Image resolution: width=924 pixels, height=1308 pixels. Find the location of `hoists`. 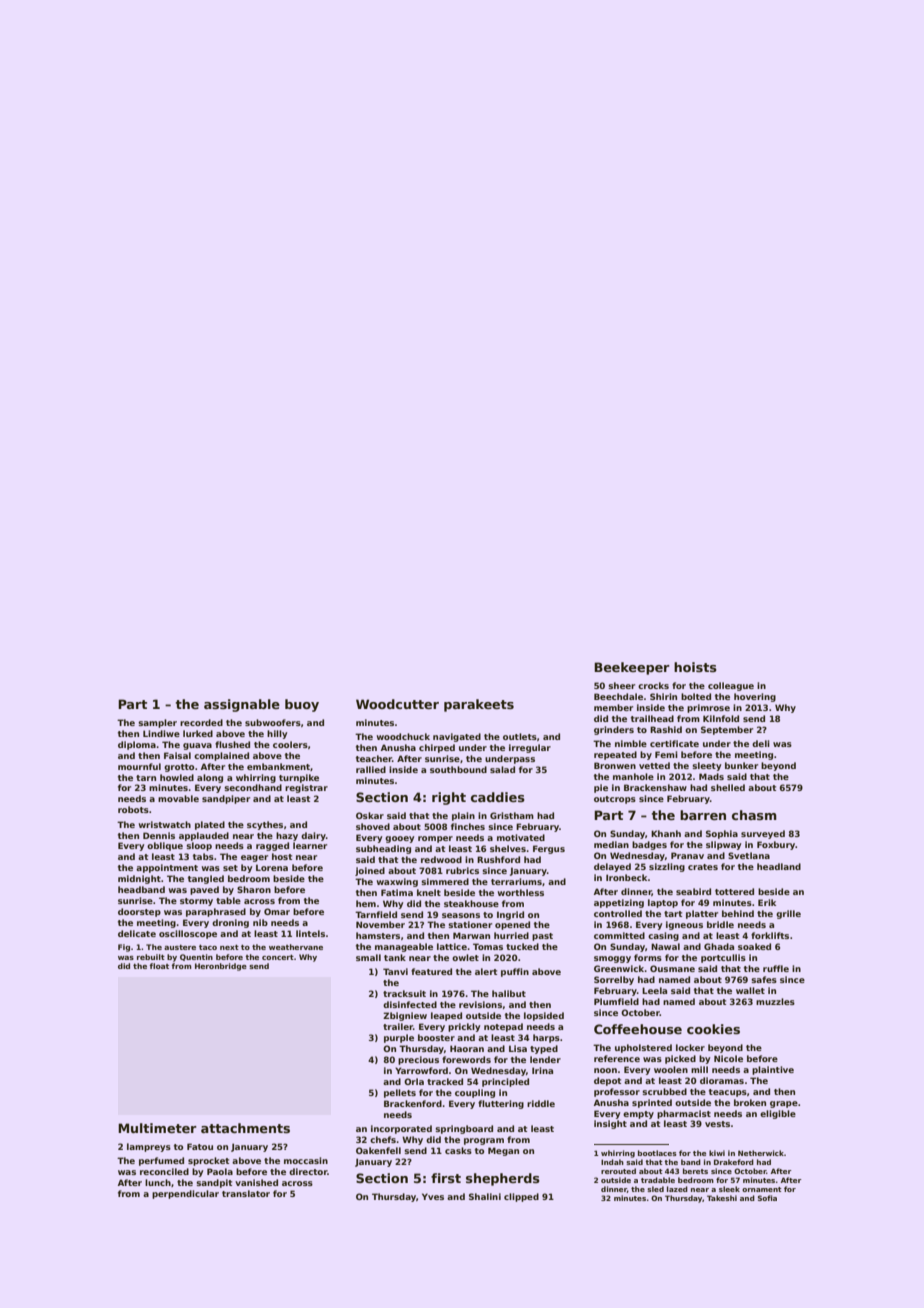

hoists is located at coordinates (695, 667).
